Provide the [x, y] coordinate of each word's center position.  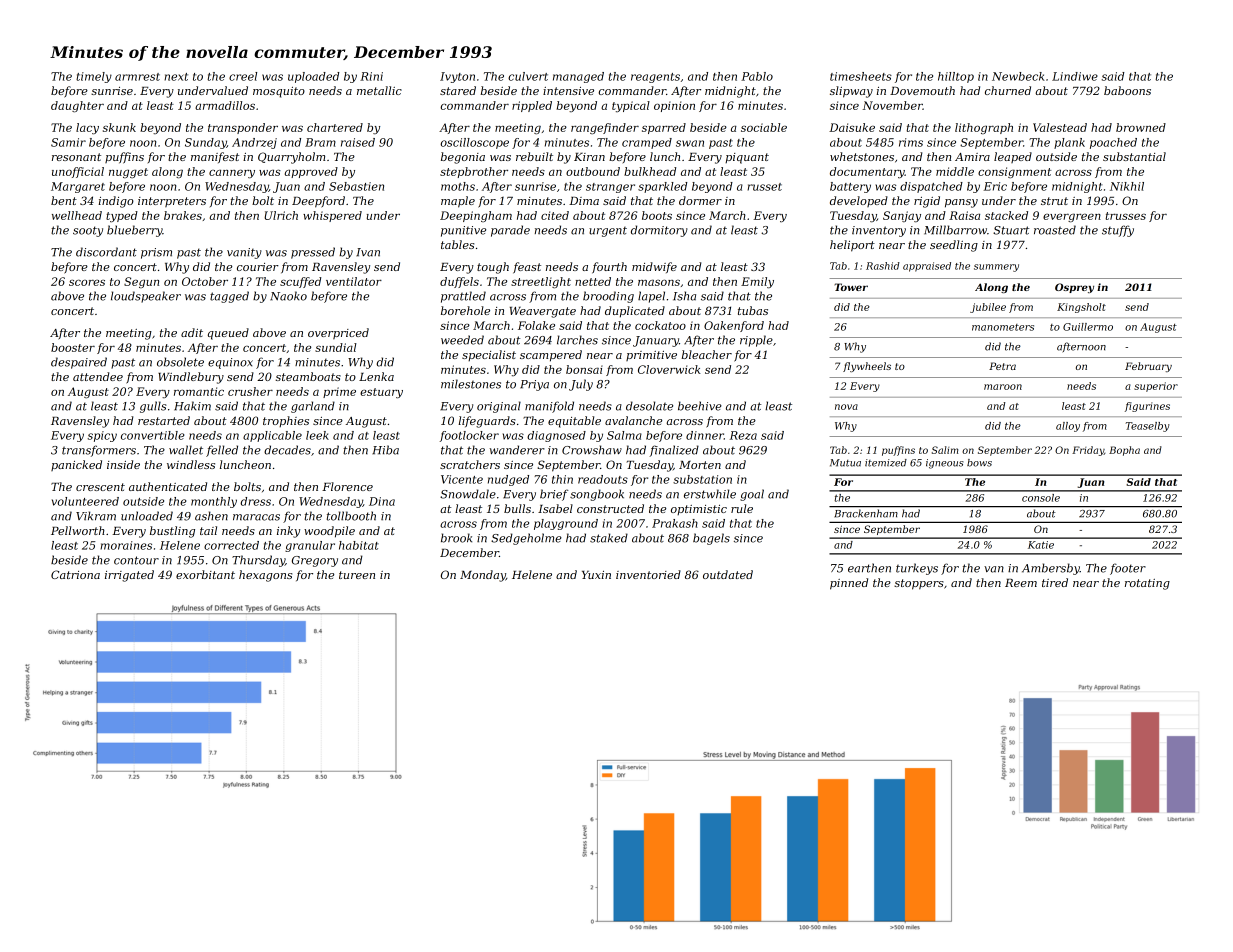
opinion [674, 106]
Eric [995, 186]
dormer [700, 200]
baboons [1127, 90]
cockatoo [660, 325]
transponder [243, 128]
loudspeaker [146, 297]
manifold [549, 407]
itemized [886, 463]
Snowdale [468, 494]
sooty [88, 231]
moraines [126, 545]
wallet [186, 450]
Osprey [1074, 288]
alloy [1068, 427]
